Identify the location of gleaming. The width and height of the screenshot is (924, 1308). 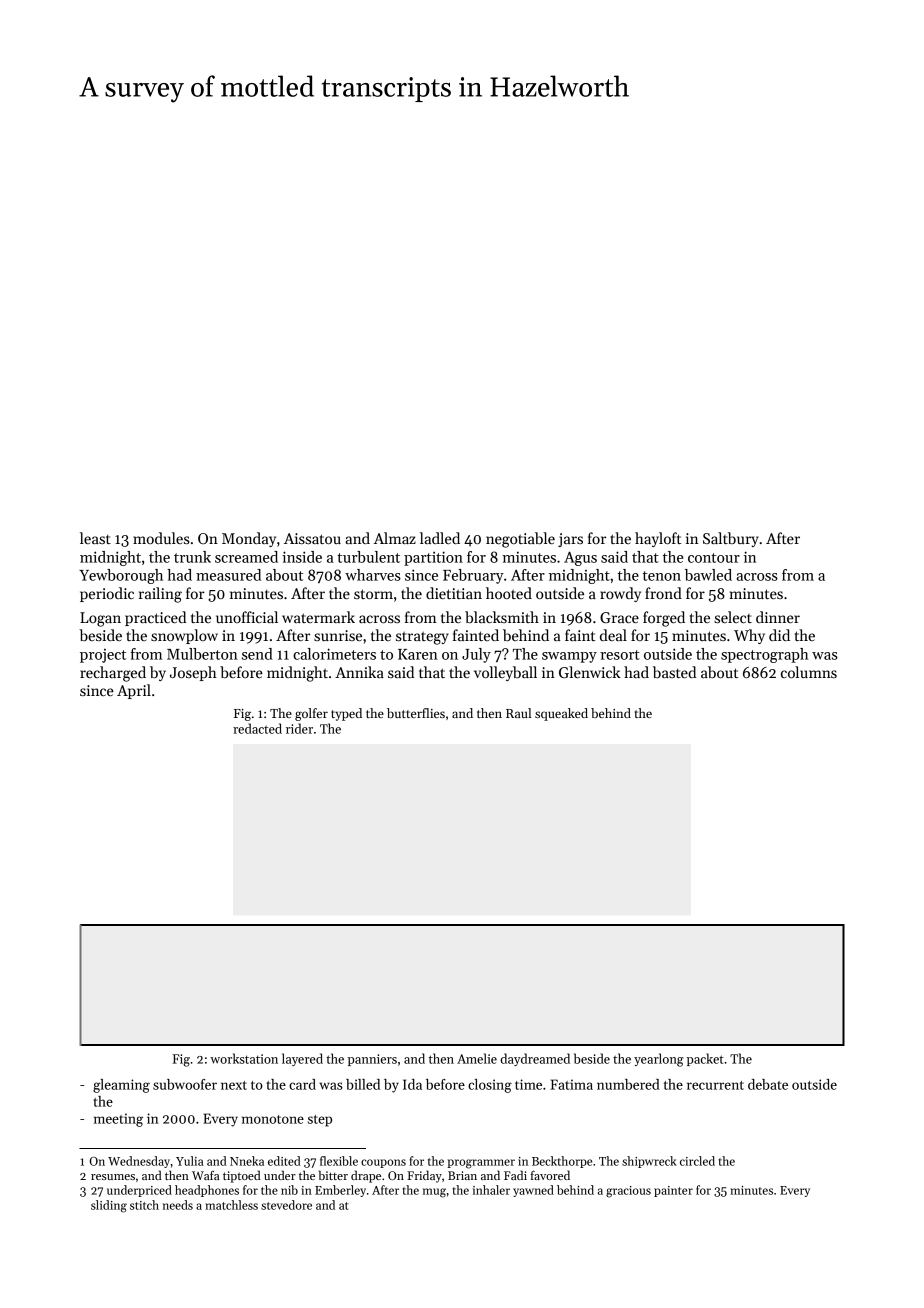
(121, 1086).
